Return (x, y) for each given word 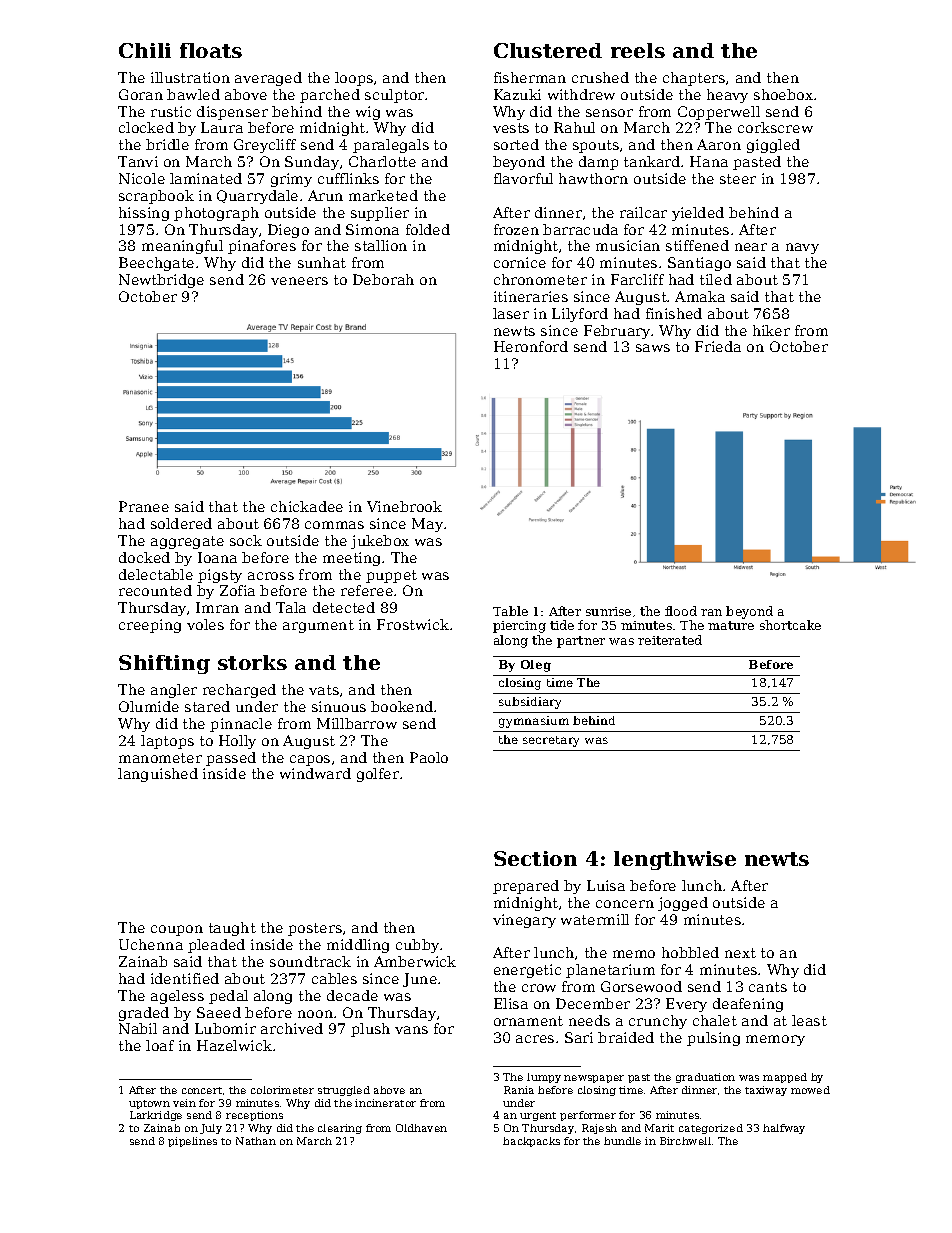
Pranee (144, 506)
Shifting (164, 664)
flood (681, 611)
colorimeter (282, 1090)
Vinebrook (404, 506)
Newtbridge (161, 281)
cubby (417, 946)
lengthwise (675, 860)
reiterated (670, 640)
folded (428, 229)
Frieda (718, 346)
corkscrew (775, 127)
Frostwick (413, 624)
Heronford (531, 346)
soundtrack (310, 961)
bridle (167, 144)
